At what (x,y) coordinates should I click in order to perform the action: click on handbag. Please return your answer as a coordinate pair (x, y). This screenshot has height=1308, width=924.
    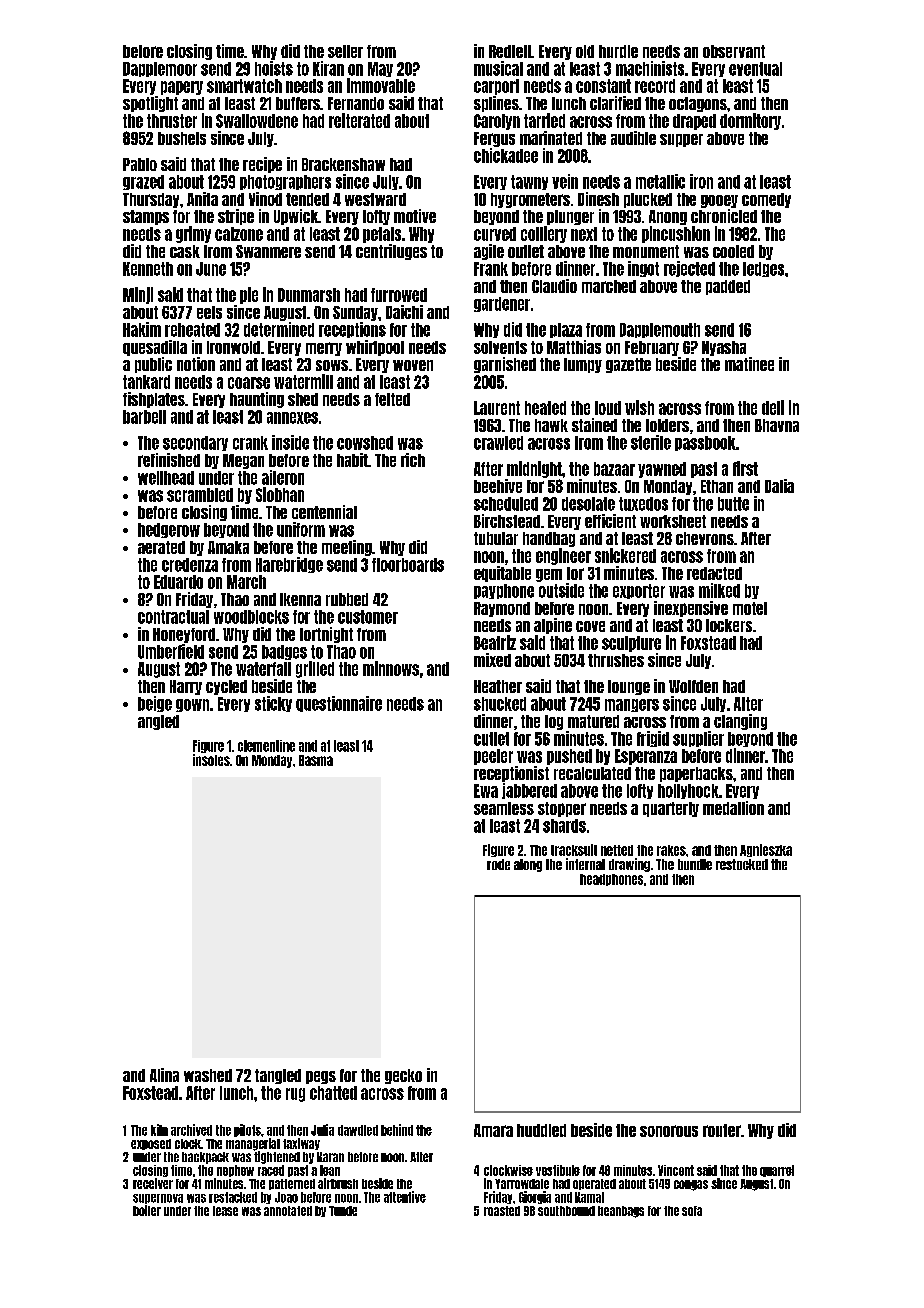
    Looking at the image, I should click on (549, 539).
